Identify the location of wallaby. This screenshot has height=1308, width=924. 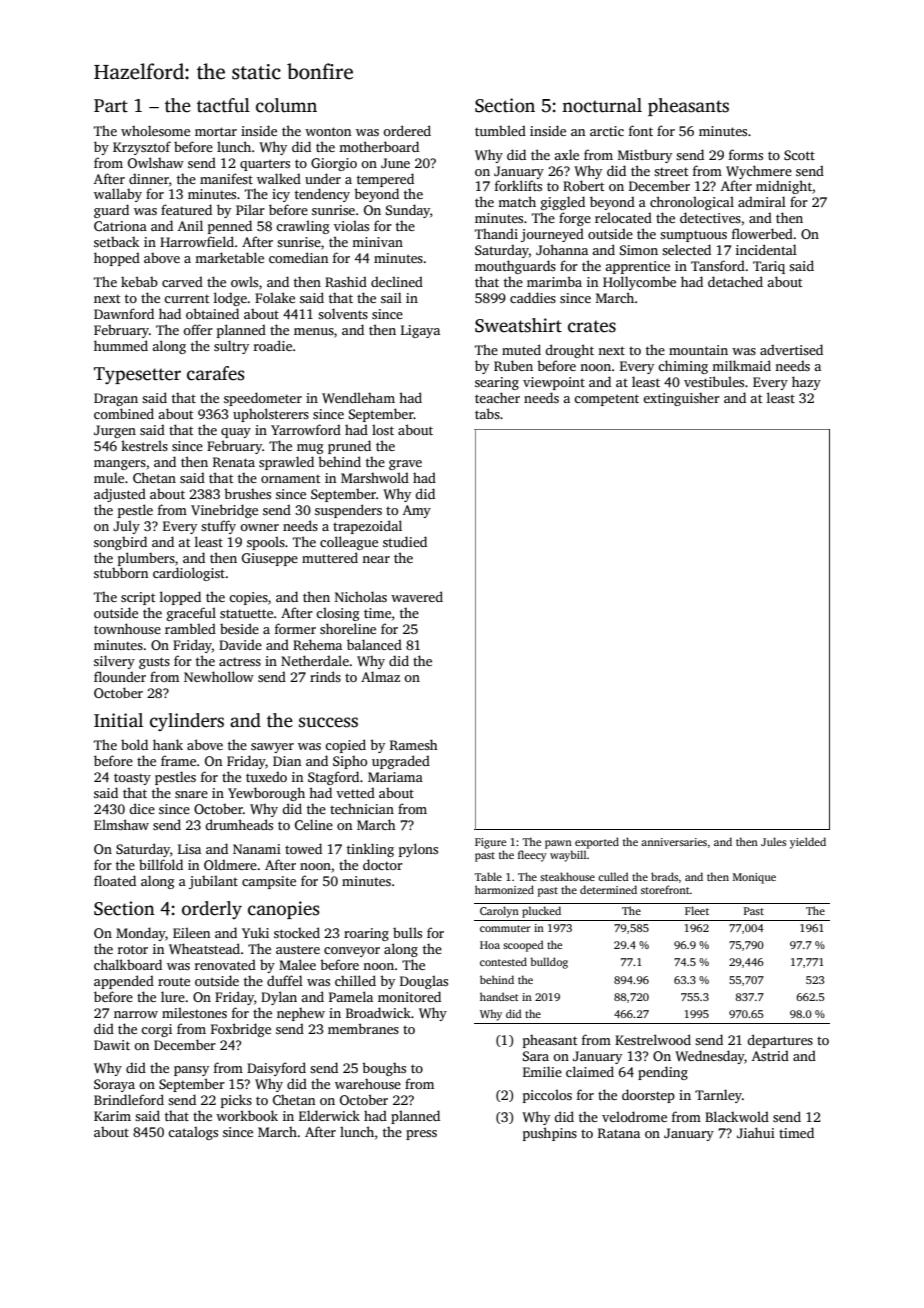
(118, 195).
